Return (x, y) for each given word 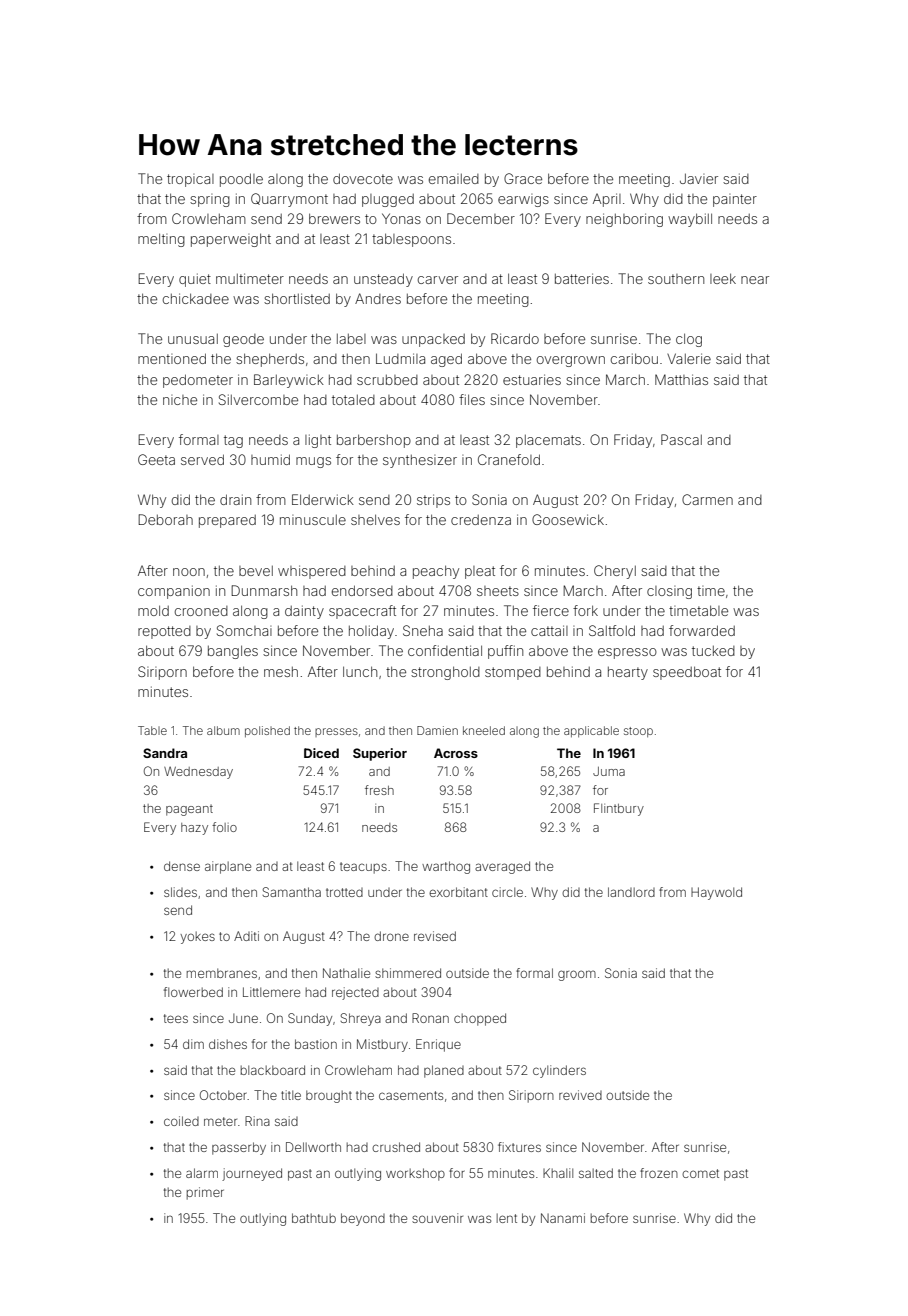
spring (210, 200)
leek (723, 278)
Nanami (563, 1218)
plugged (388, 200)
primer (205, 1193)
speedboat (687, 673)
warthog (446, 867)
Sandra (165, 753)
